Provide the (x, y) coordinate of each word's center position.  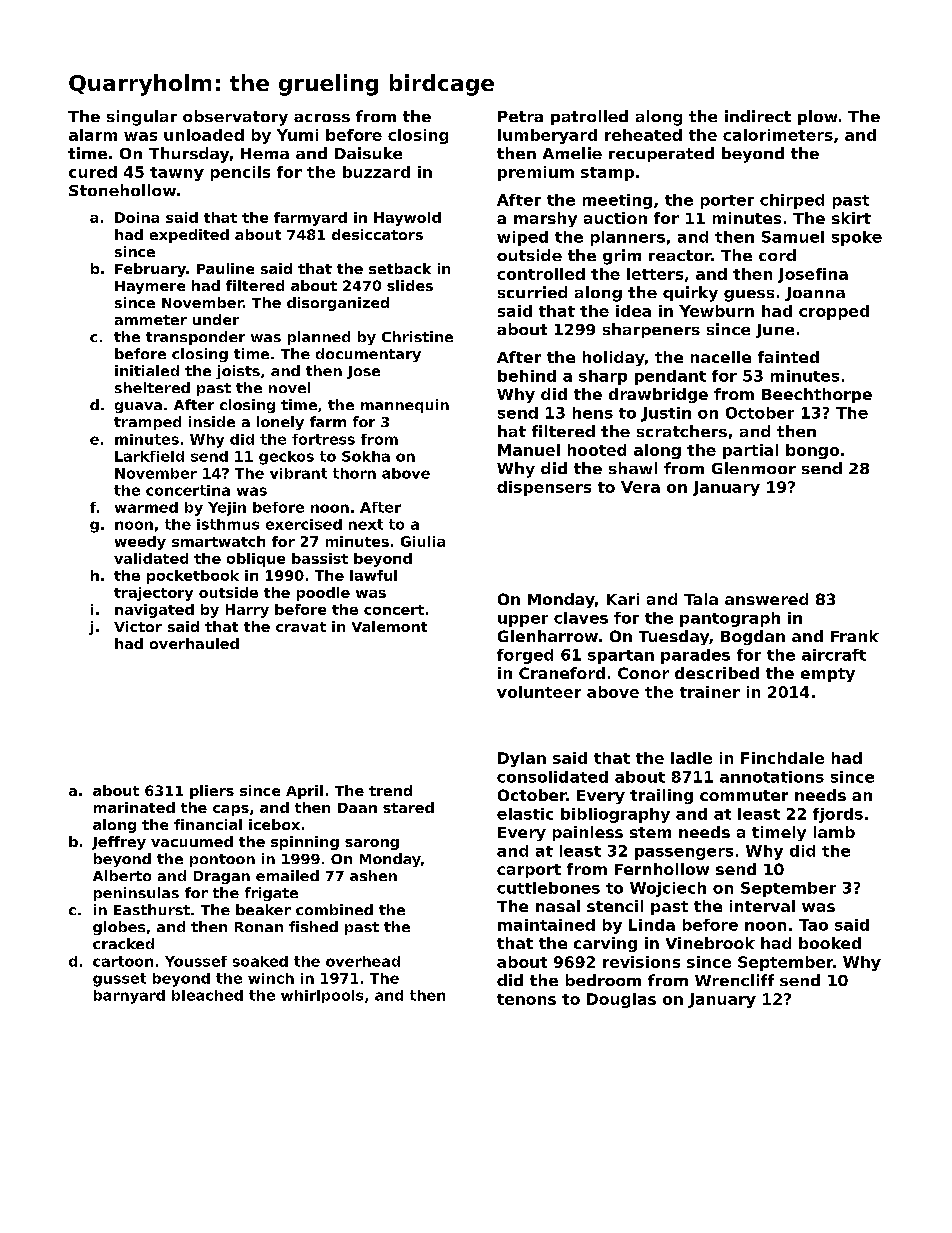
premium (536, 173)
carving (605, 944)
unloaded (204, 135)
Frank (855, 636)
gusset (119, 980)
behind (527, 376)
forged (525, 656)
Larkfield (149, 456)
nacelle (721, 357)
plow (817, 117)
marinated (134, 807)
